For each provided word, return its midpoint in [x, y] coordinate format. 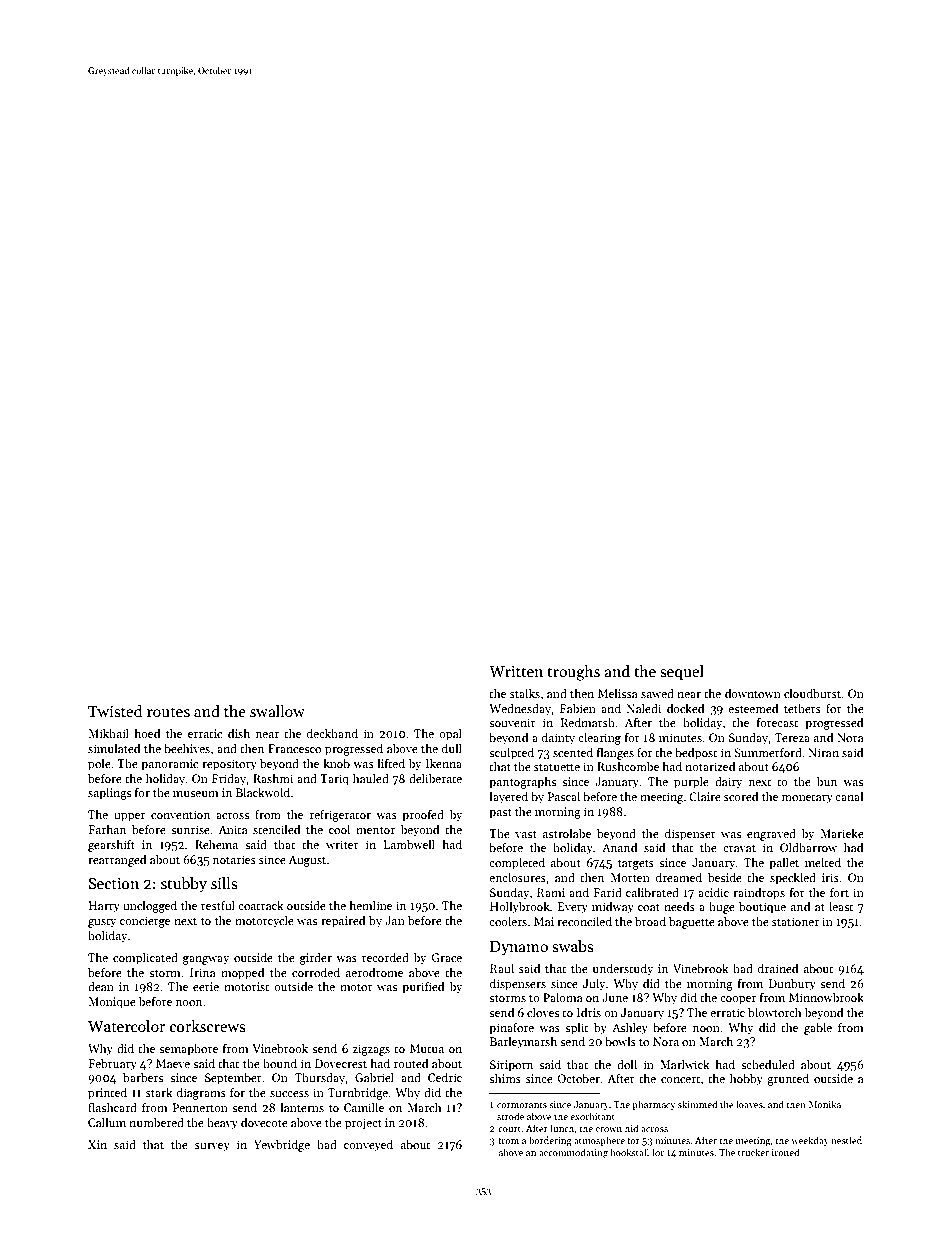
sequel [682, 672]
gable [818, 1028]
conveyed [368, 1146]
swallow [277, 711]
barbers [143, 1077]
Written [516, 671]
